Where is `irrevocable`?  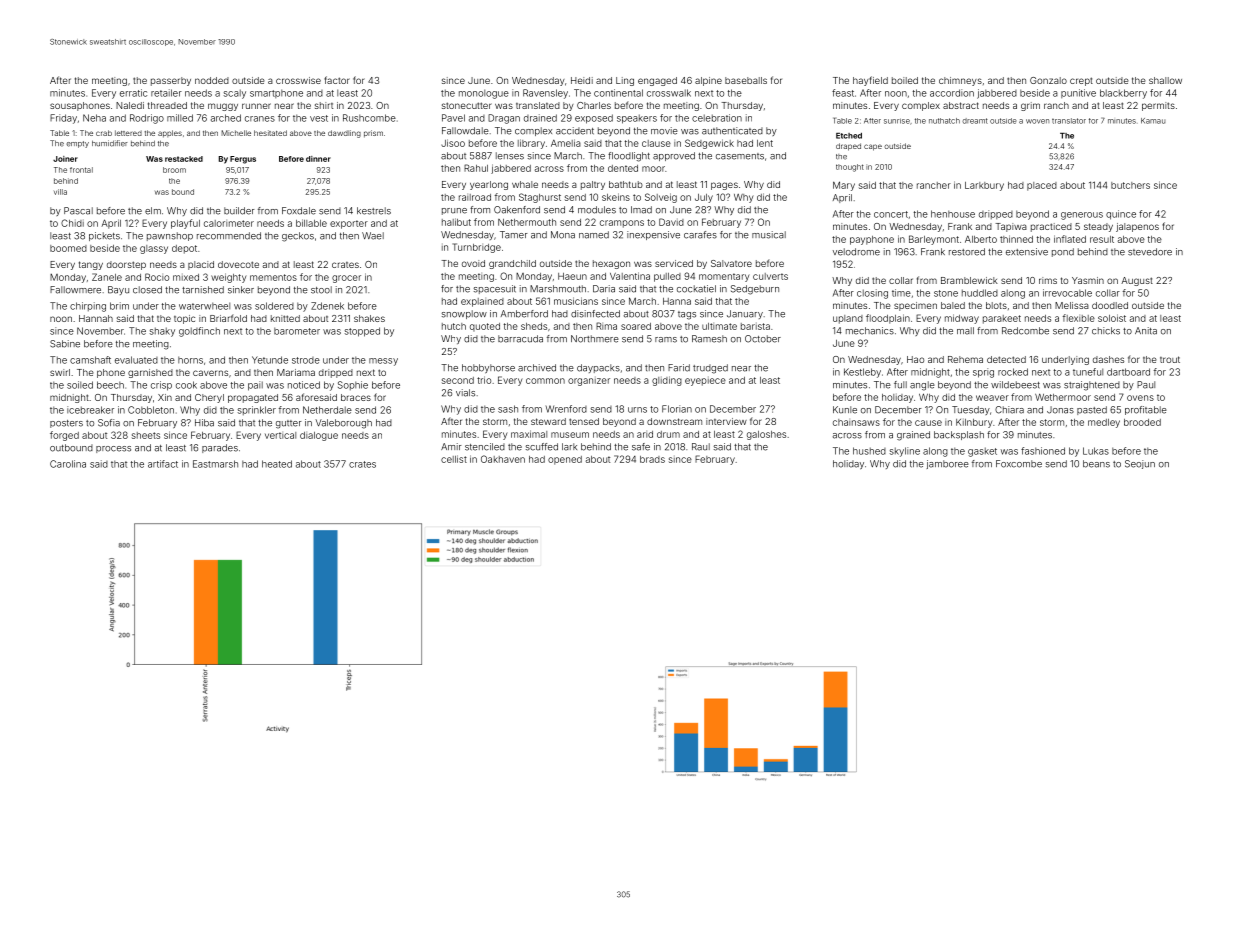
irrevocable is located at coordinates (1067, 293).
